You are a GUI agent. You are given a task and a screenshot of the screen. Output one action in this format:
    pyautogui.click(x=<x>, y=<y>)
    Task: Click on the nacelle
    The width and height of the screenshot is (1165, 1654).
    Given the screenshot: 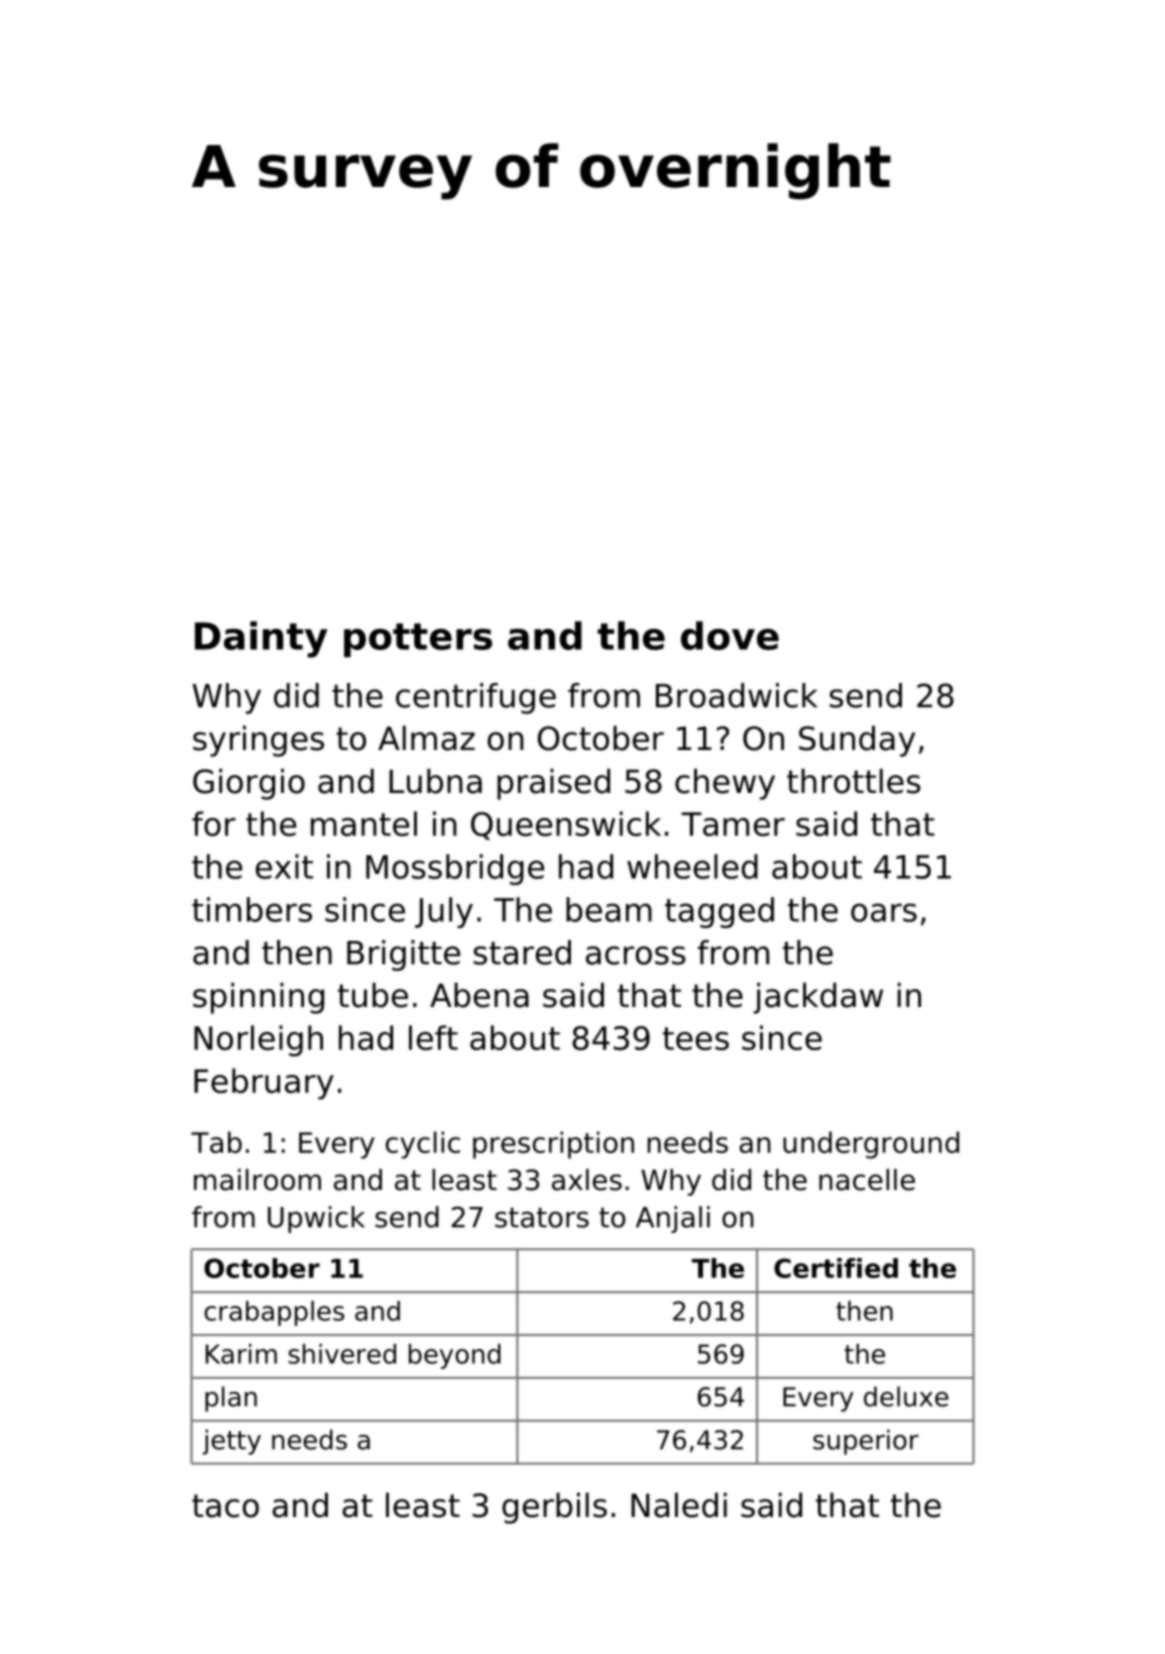 What is the action you would take?
    pyautogui.click(x=867, y=1180)
